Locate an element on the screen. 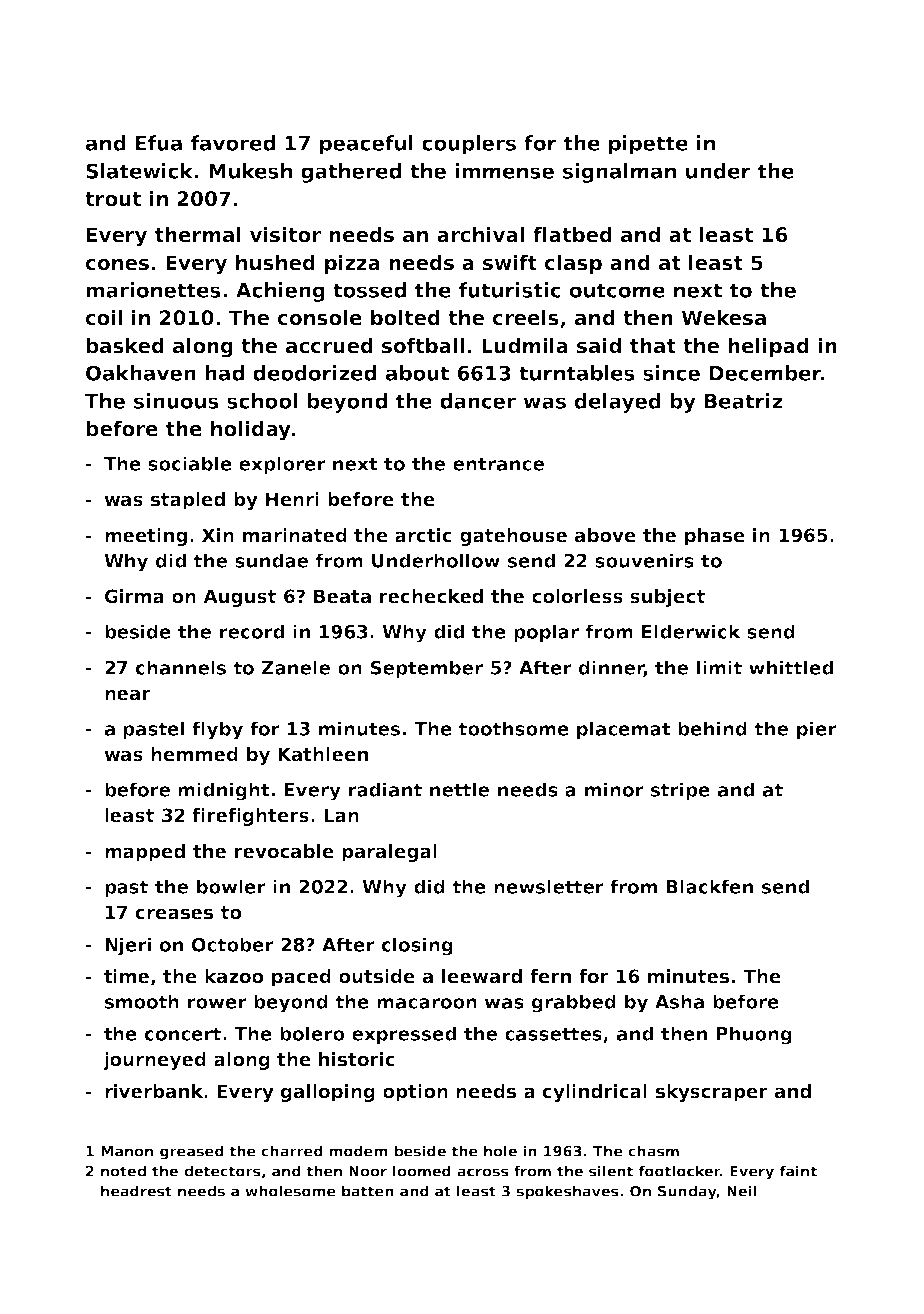 The height and width of the screenshot is (1314, 924). midnight is located at coordinates (224, 791).
